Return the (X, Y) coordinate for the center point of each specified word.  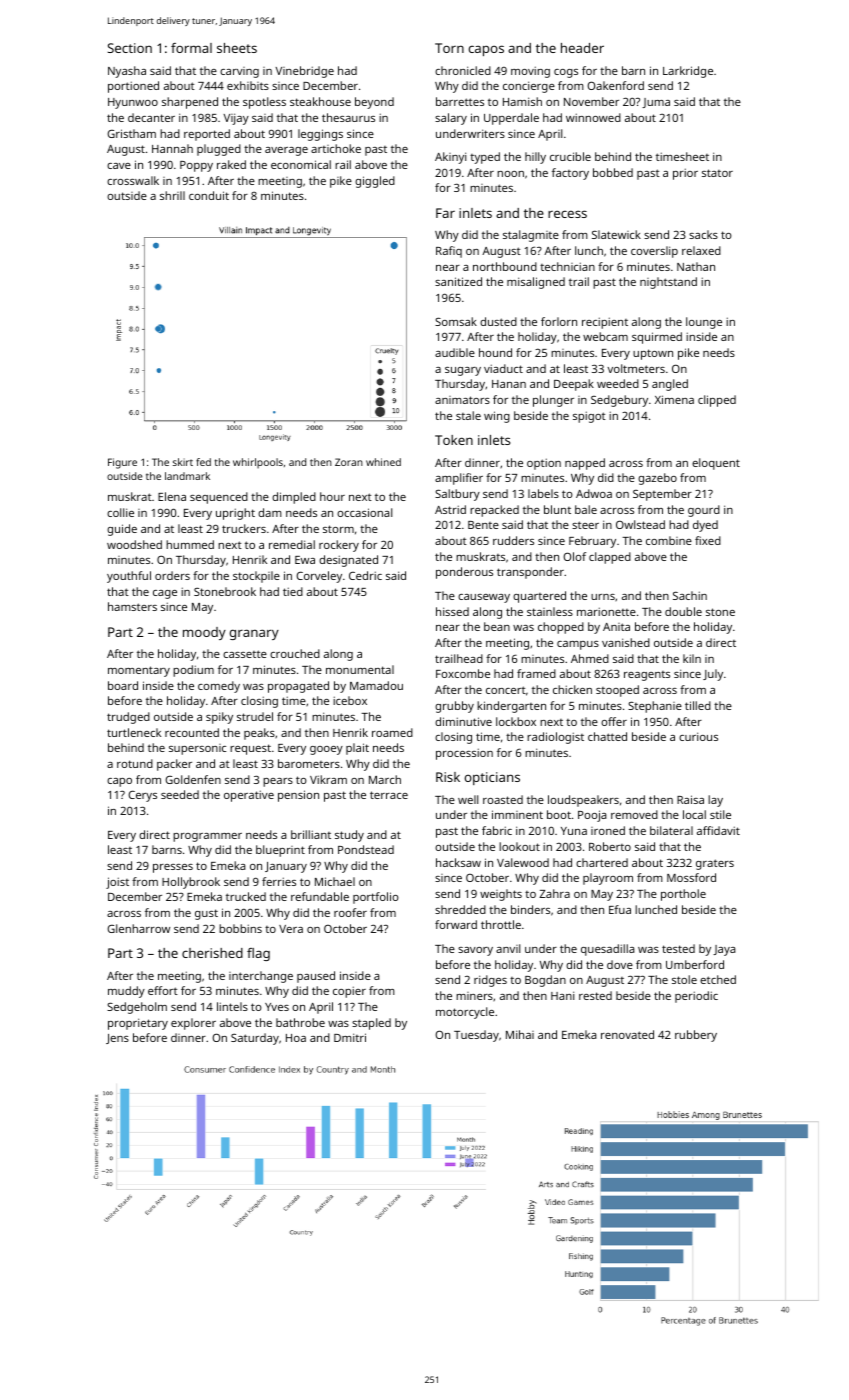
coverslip (654, 252)
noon (510, 174)
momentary (139, 671)
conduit (209, 195)
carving (239, 72)
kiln (692, 658)
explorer (193, 1024)
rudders (513, 540)
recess (567, 214)
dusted (498, 321)
